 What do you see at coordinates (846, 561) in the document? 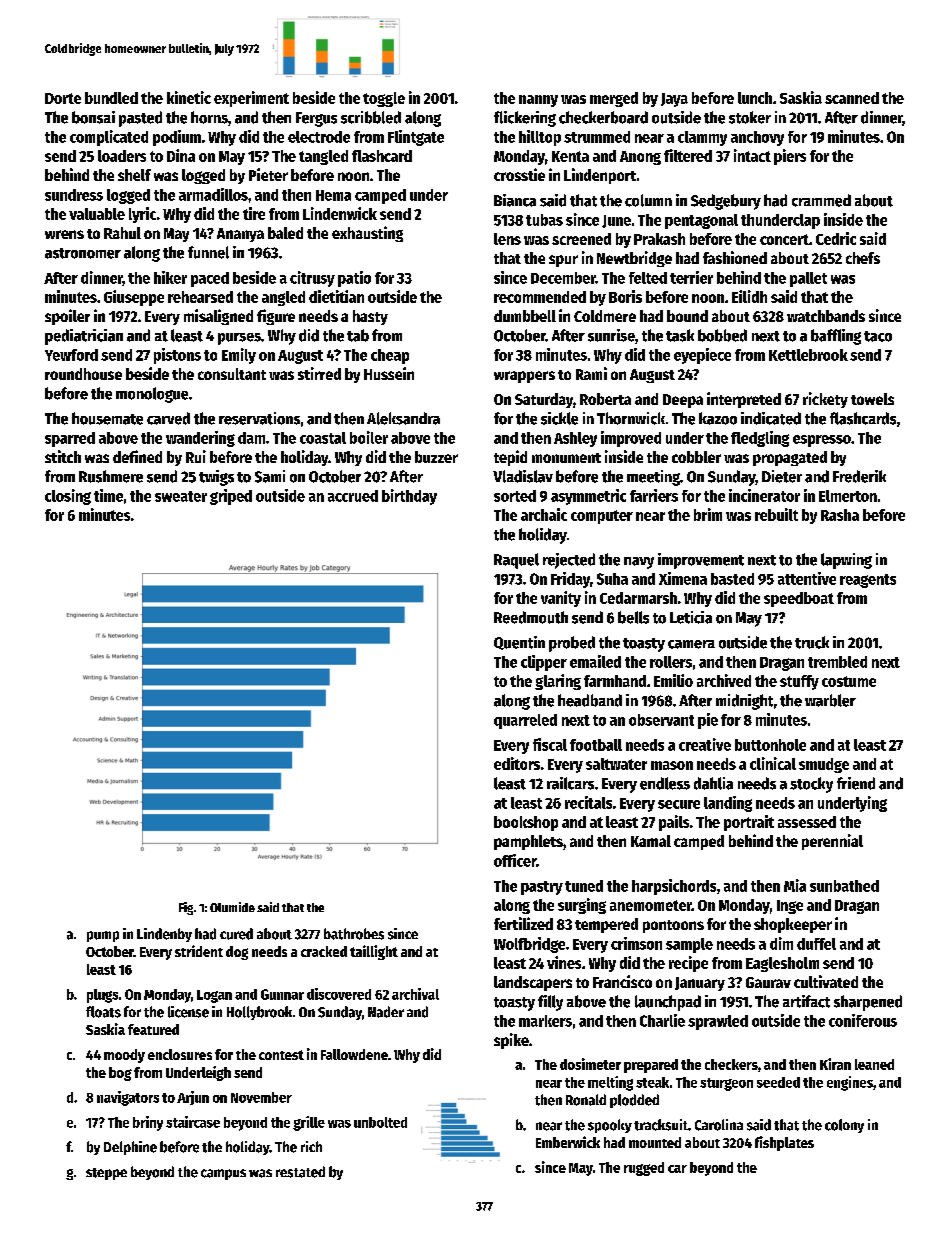
I see `lapwing` at bounding box center [846, 561].
